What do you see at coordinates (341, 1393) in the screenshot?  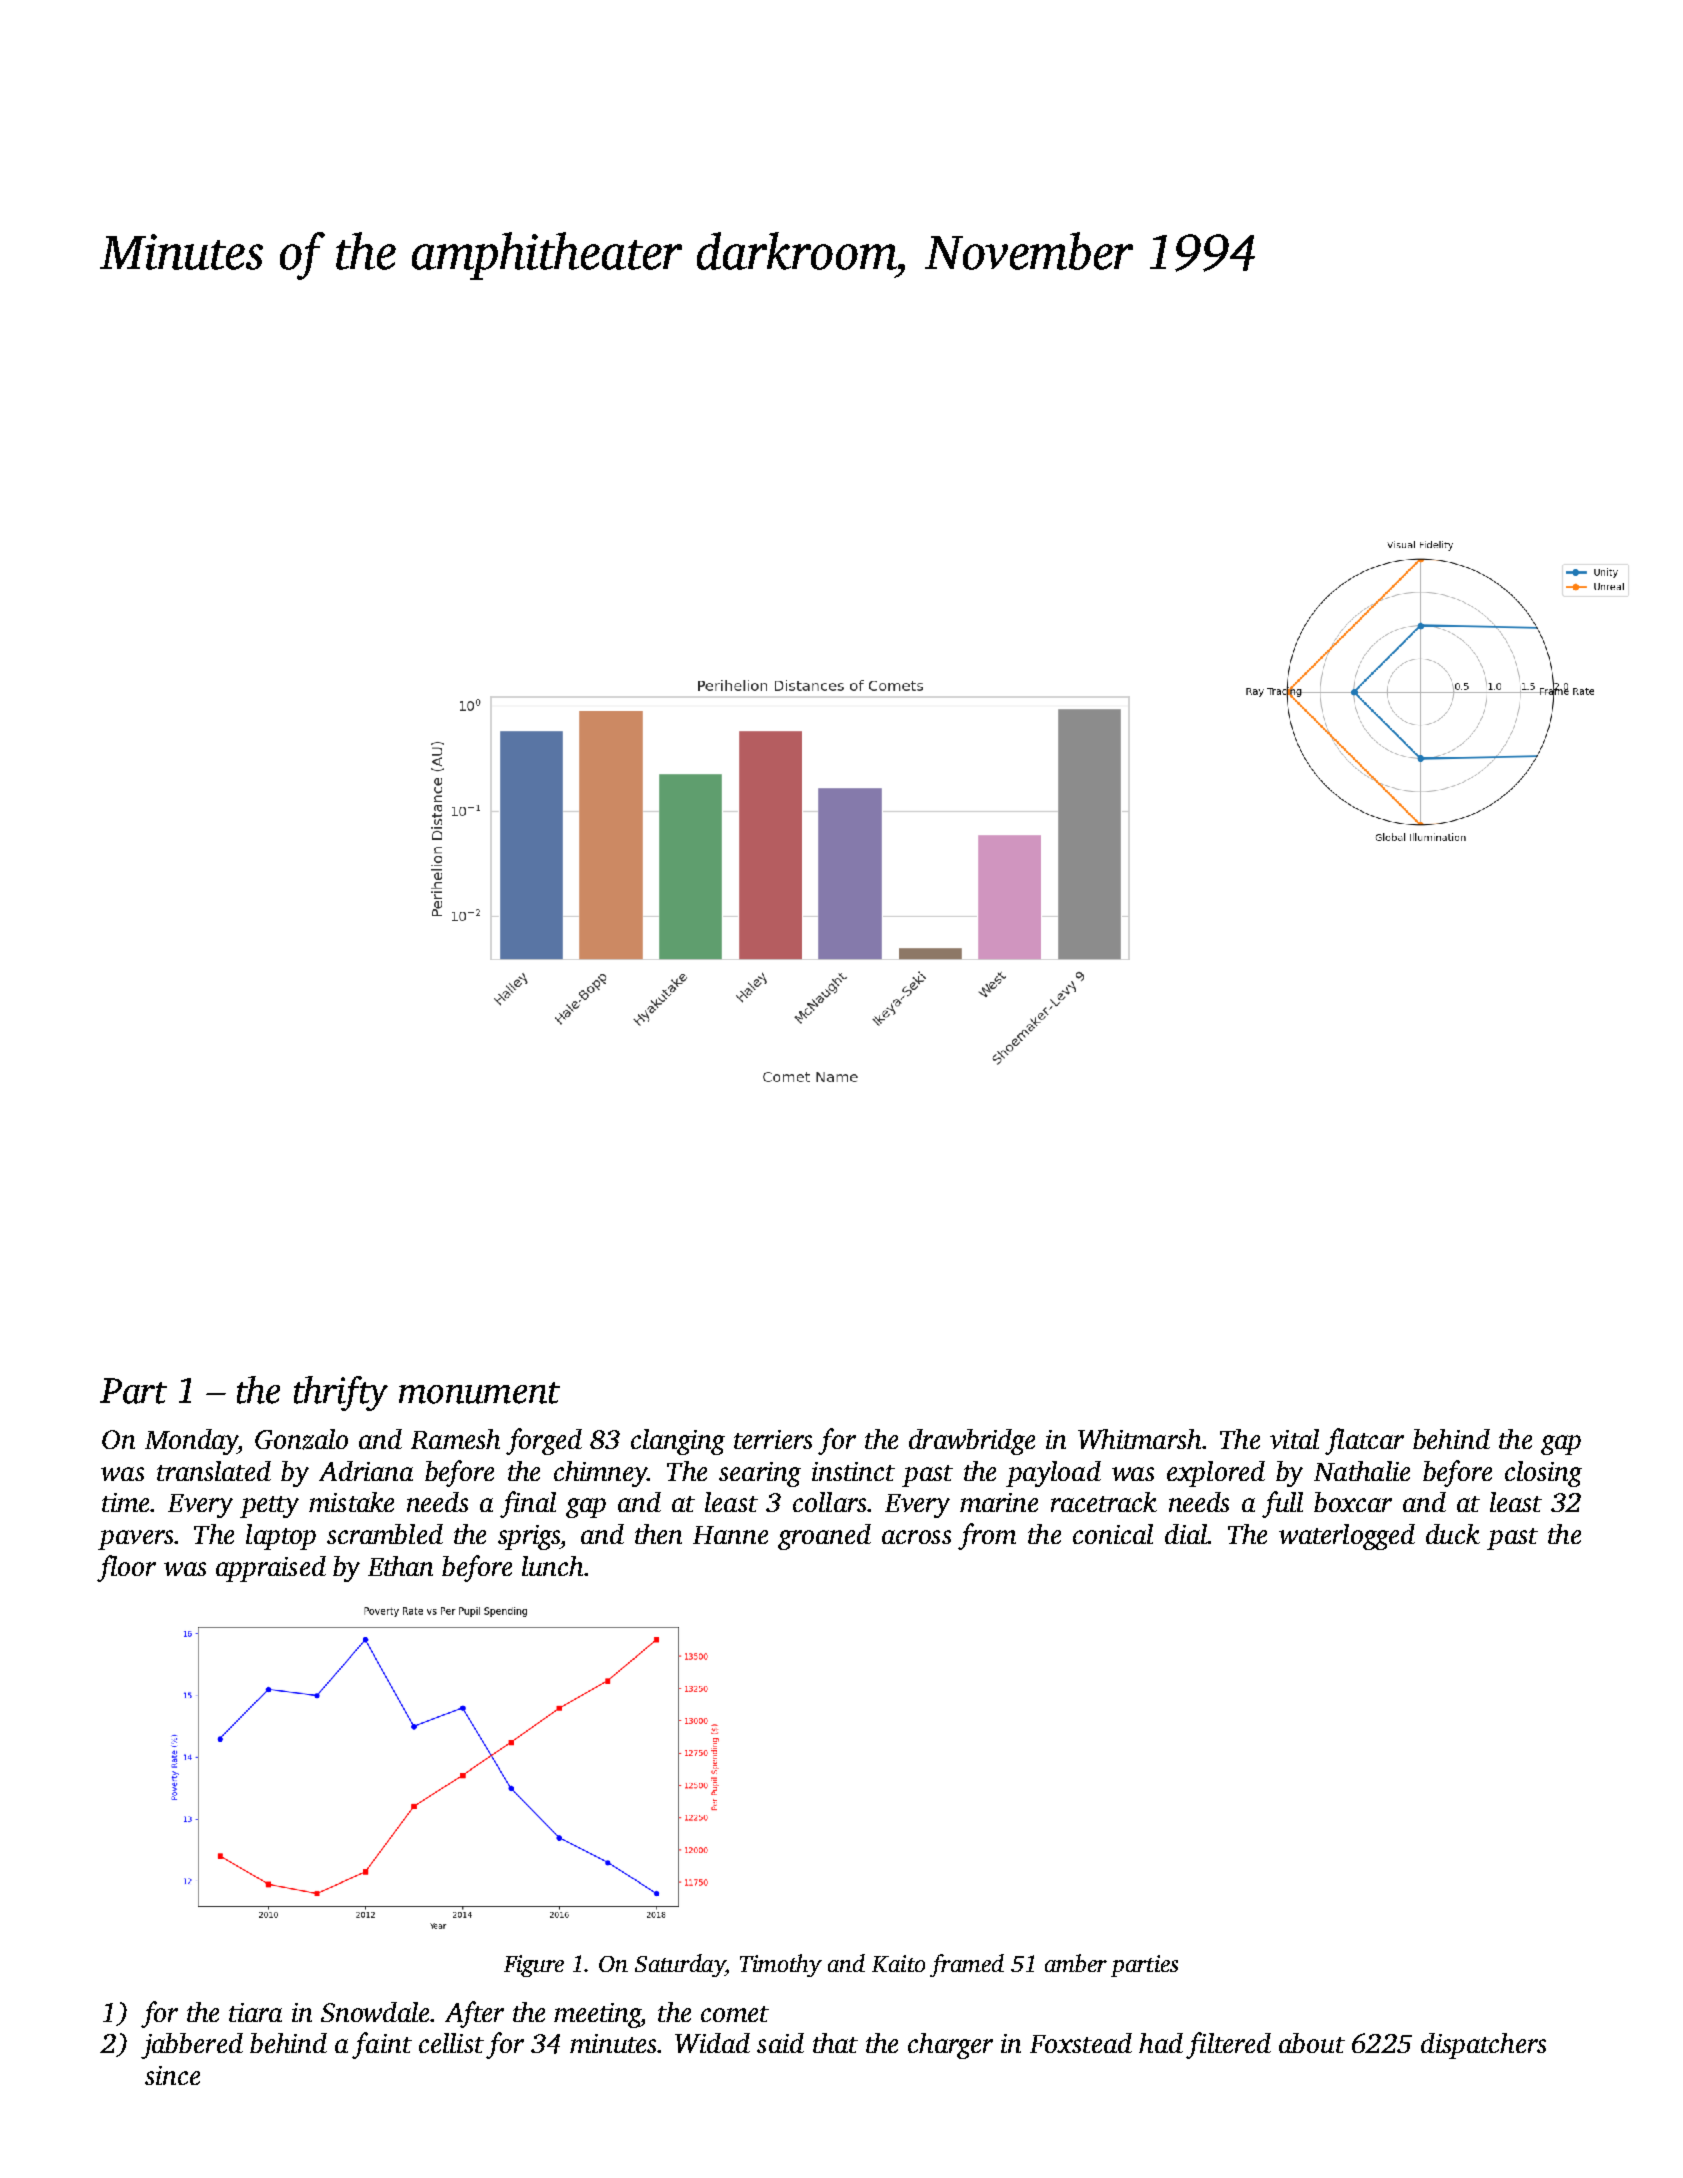 I see `thrifty` at bounding box center [341, 1393].
